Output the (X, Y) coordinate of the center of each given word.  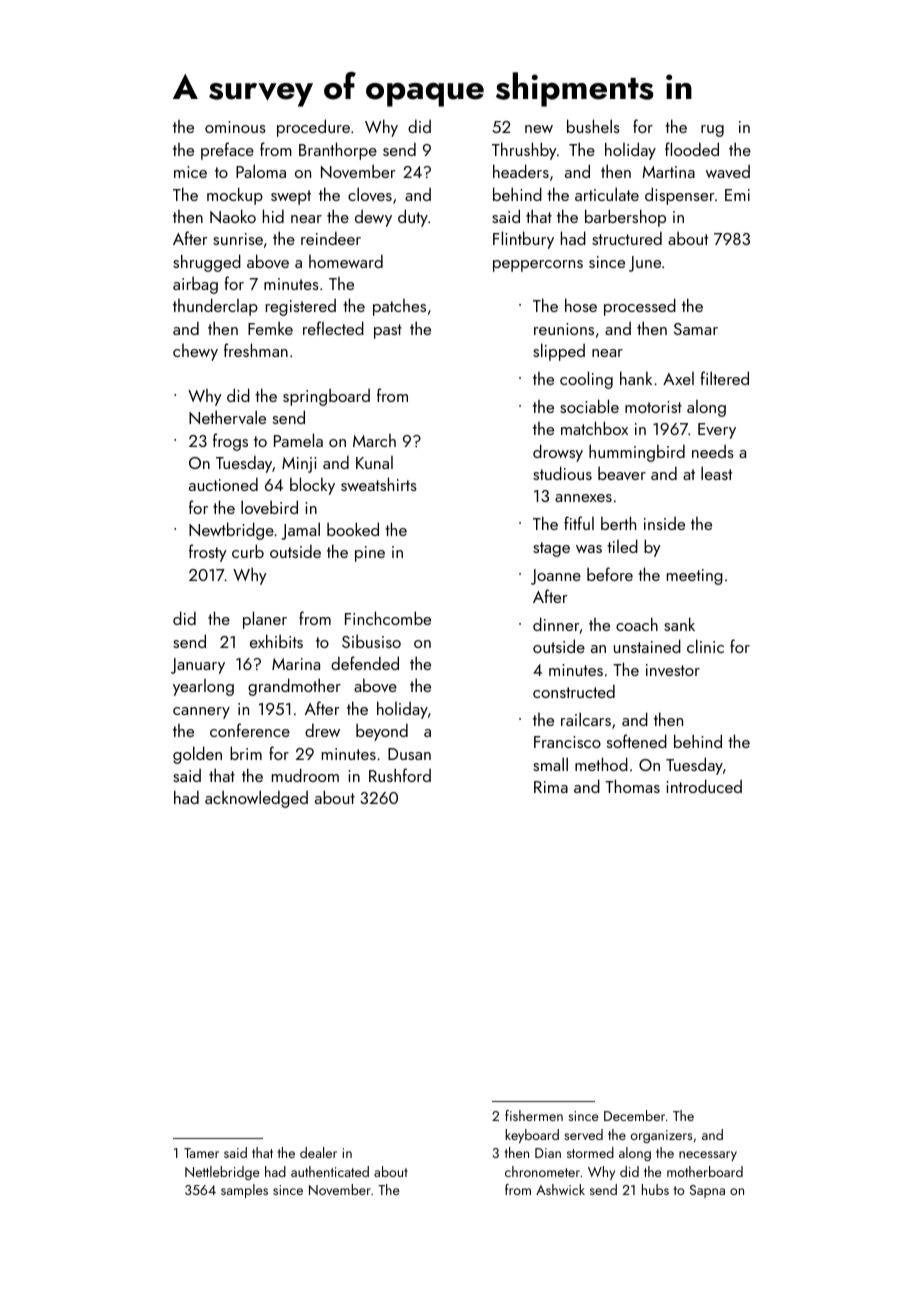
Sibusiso (371, 641)
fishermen (534, 1115)
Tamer (201, 1153)
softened (637, 741)
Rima (551, 787)
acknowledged (256, 799)
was (589, 549)
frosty (208, 553)
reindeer (331, 238)
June (645, 264)
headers (521, 171)
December (634, 1115)
